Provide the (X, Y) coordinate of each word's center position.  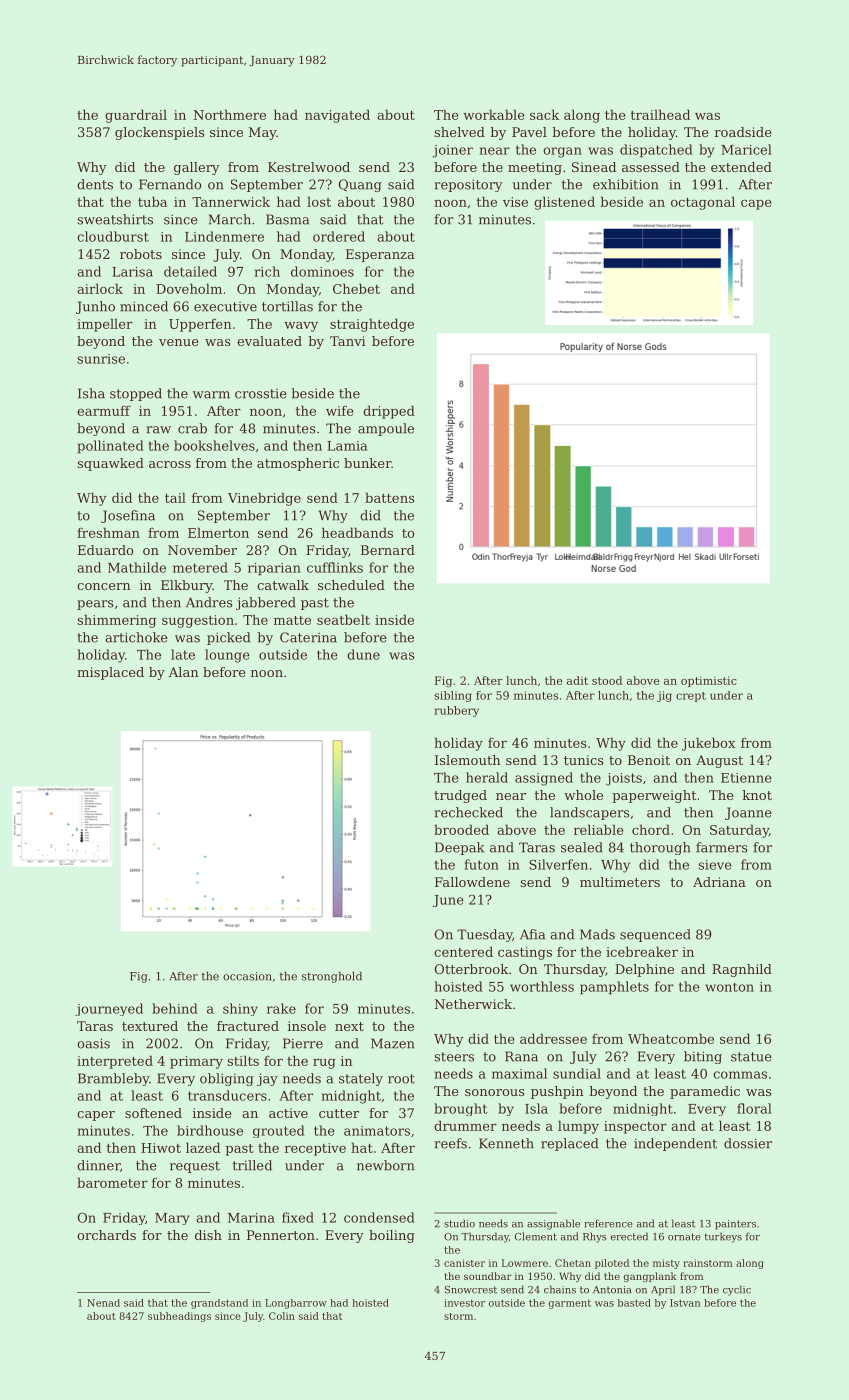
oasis (93, 1043)
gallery (197, 168)
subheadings (179, 1317)
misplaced (110, 673)
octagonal (703, 203)
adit (577, 680)
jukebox (708, 744)
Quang (360, 185)
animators (377, 1131)
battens (390, 497)
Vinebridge (264, 499)
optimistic (709, 681)
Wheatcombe (671, 1038)
